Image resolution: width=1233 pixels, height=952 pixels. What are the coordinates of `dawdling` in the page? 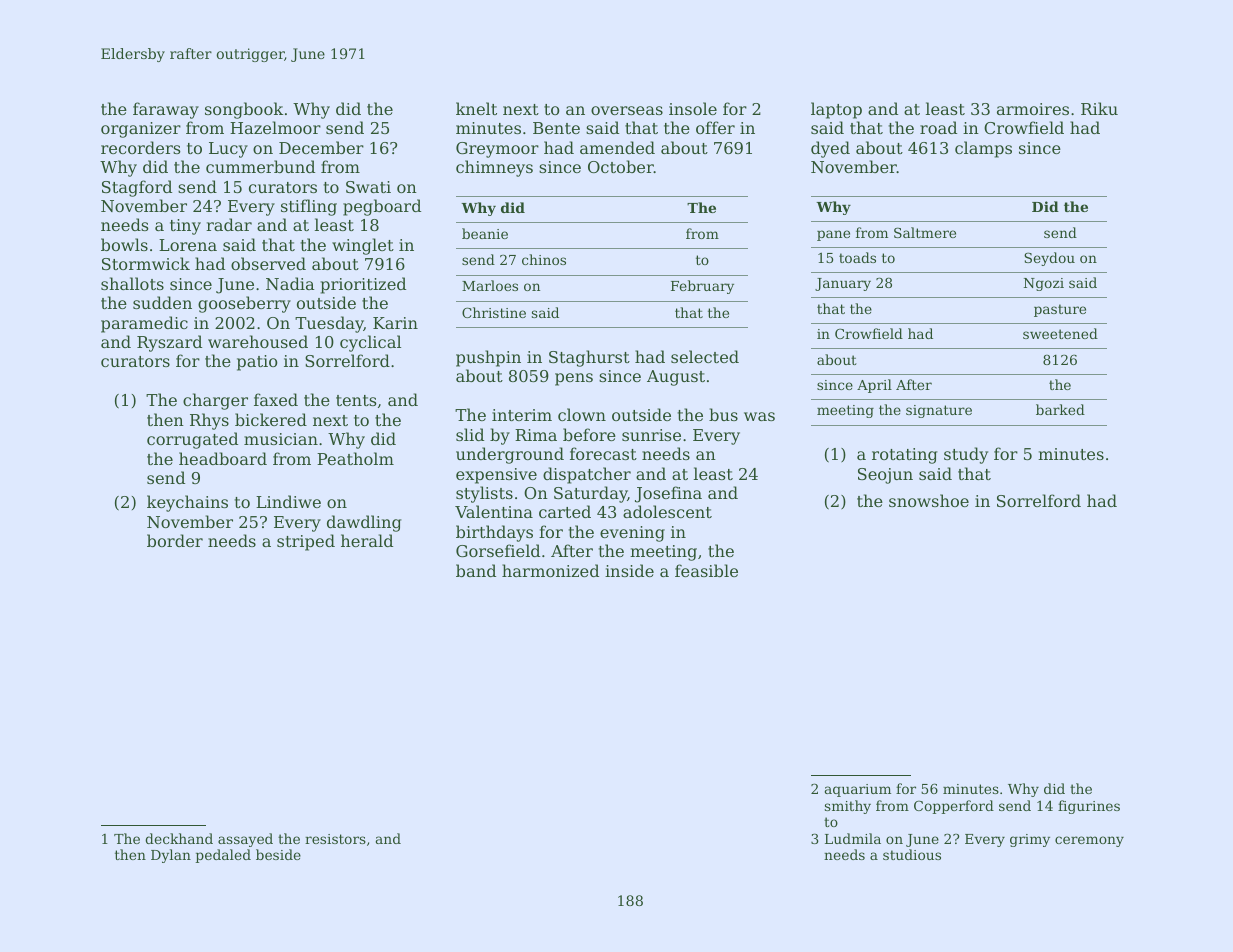 It's located at (364, 523).
